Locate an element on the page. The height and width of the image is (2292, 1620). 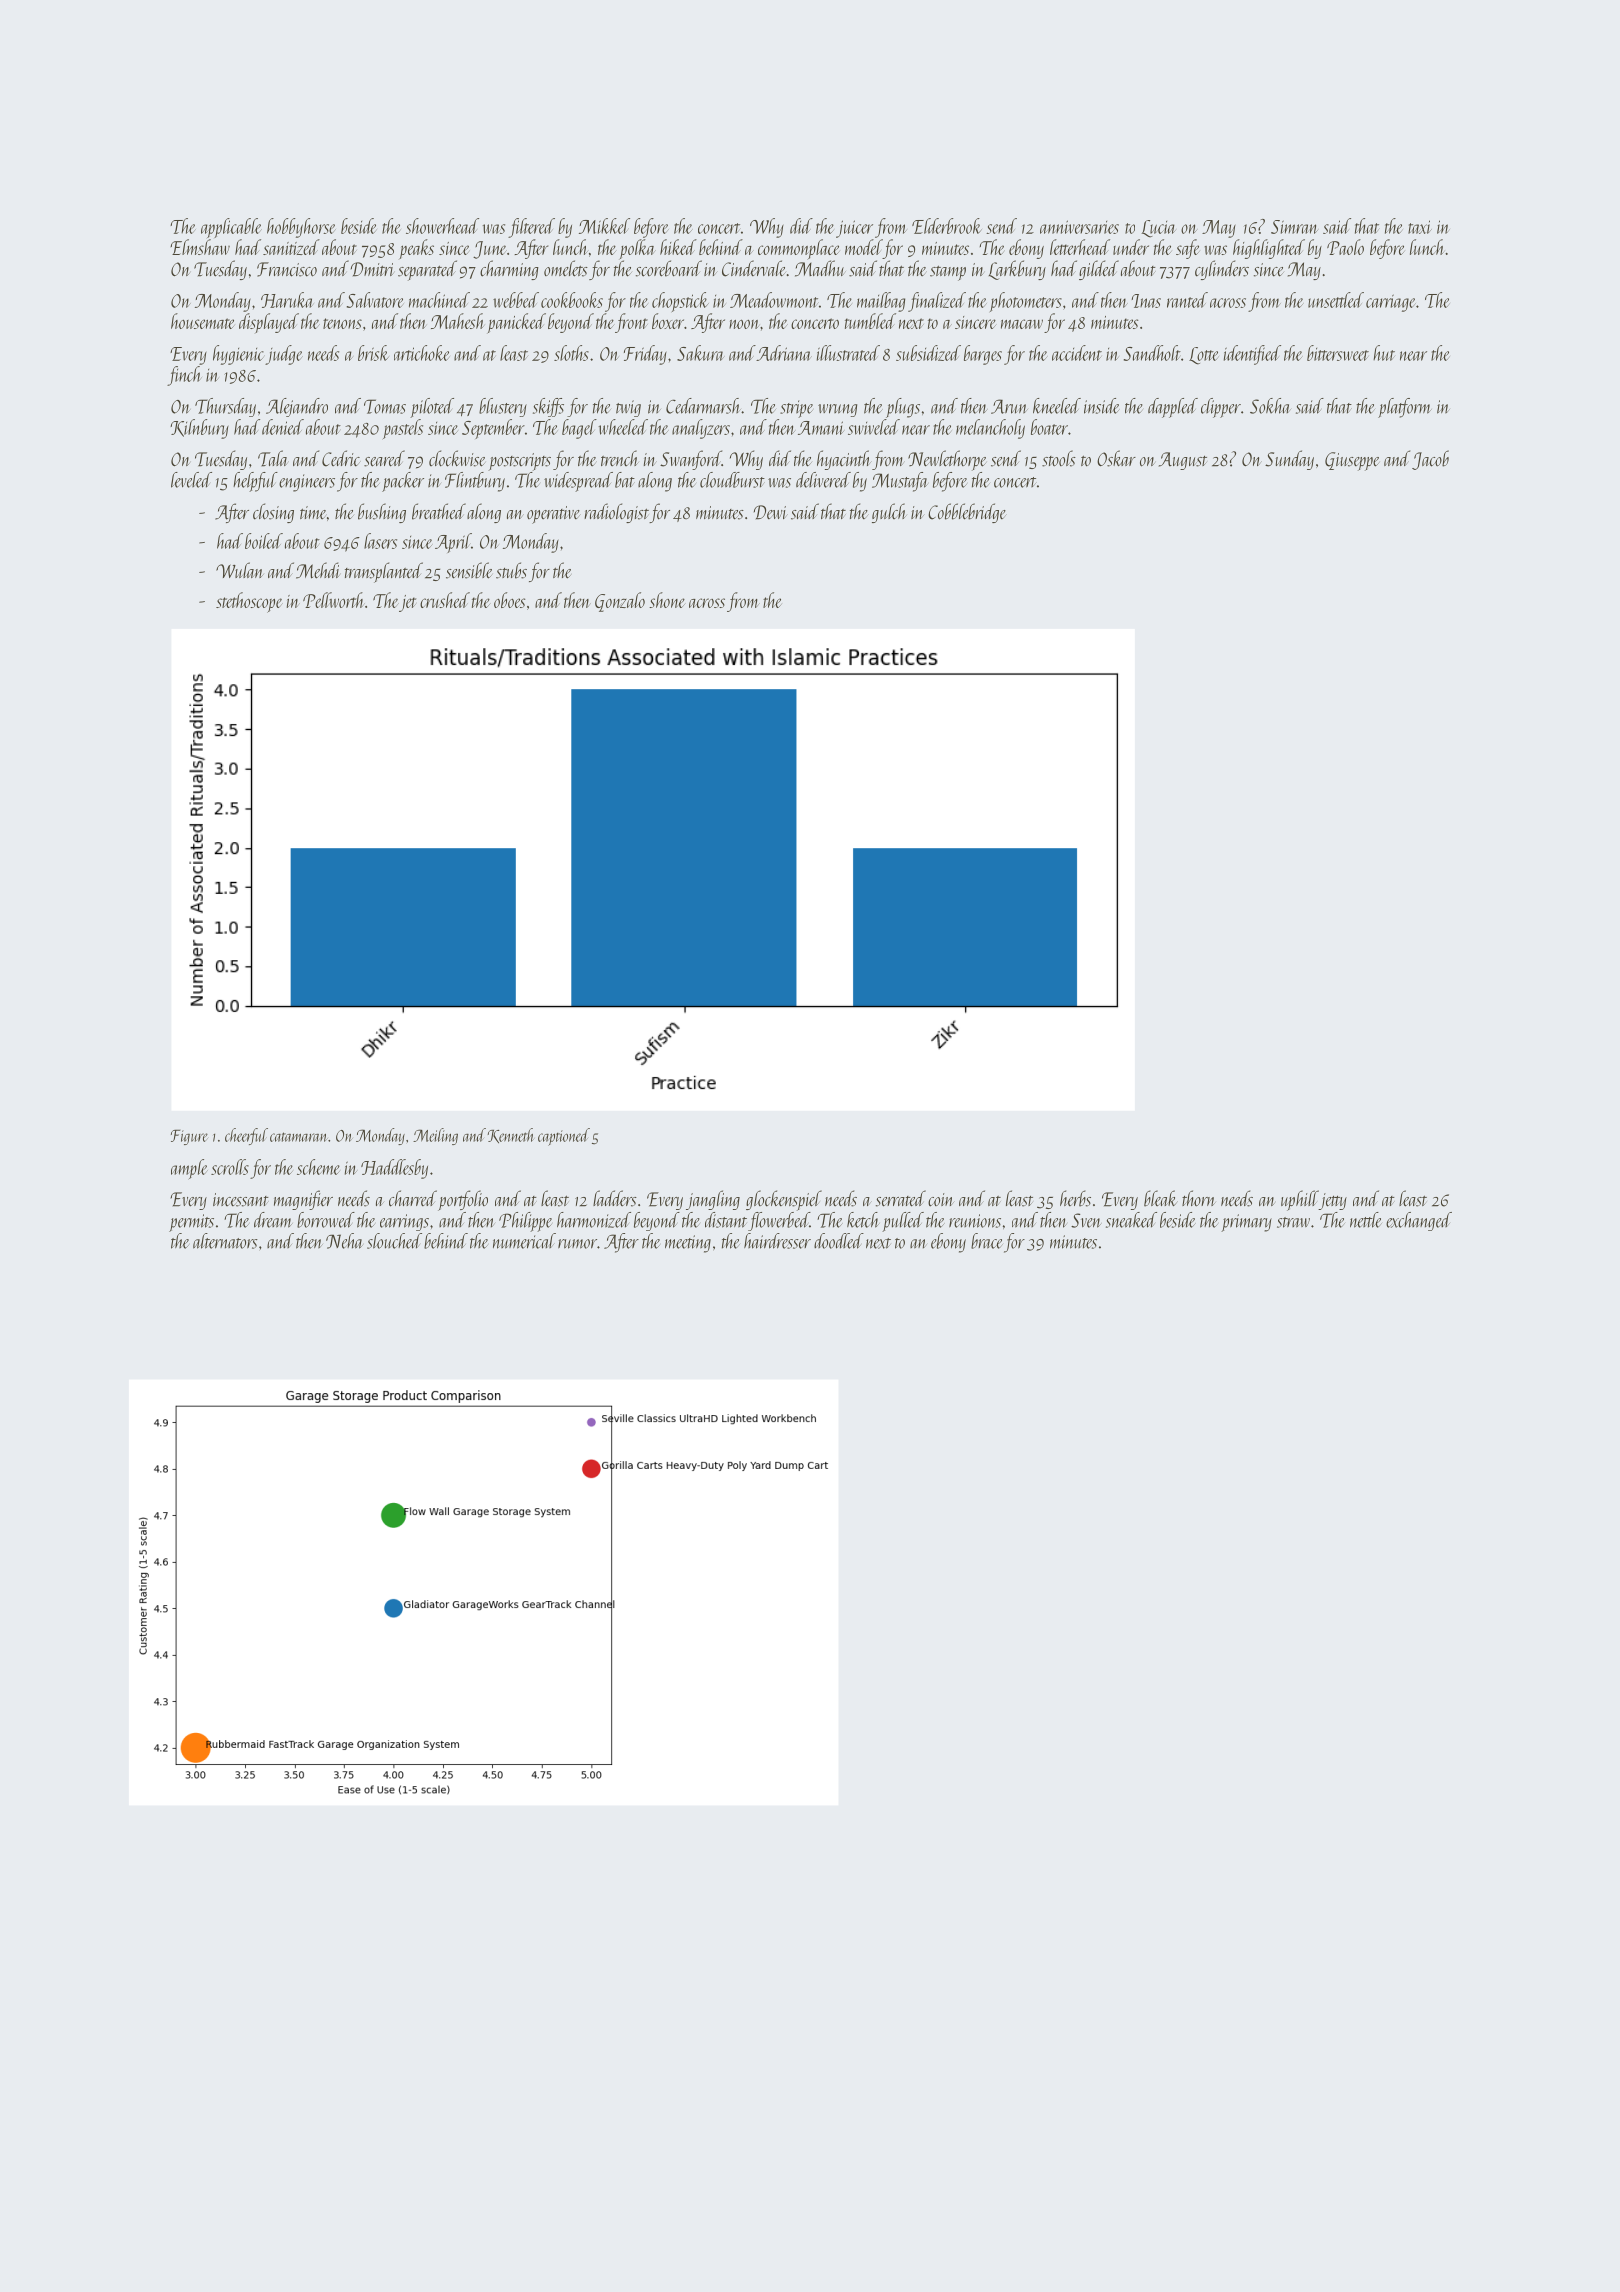
jangling is located at coordinates (713, 1200).
